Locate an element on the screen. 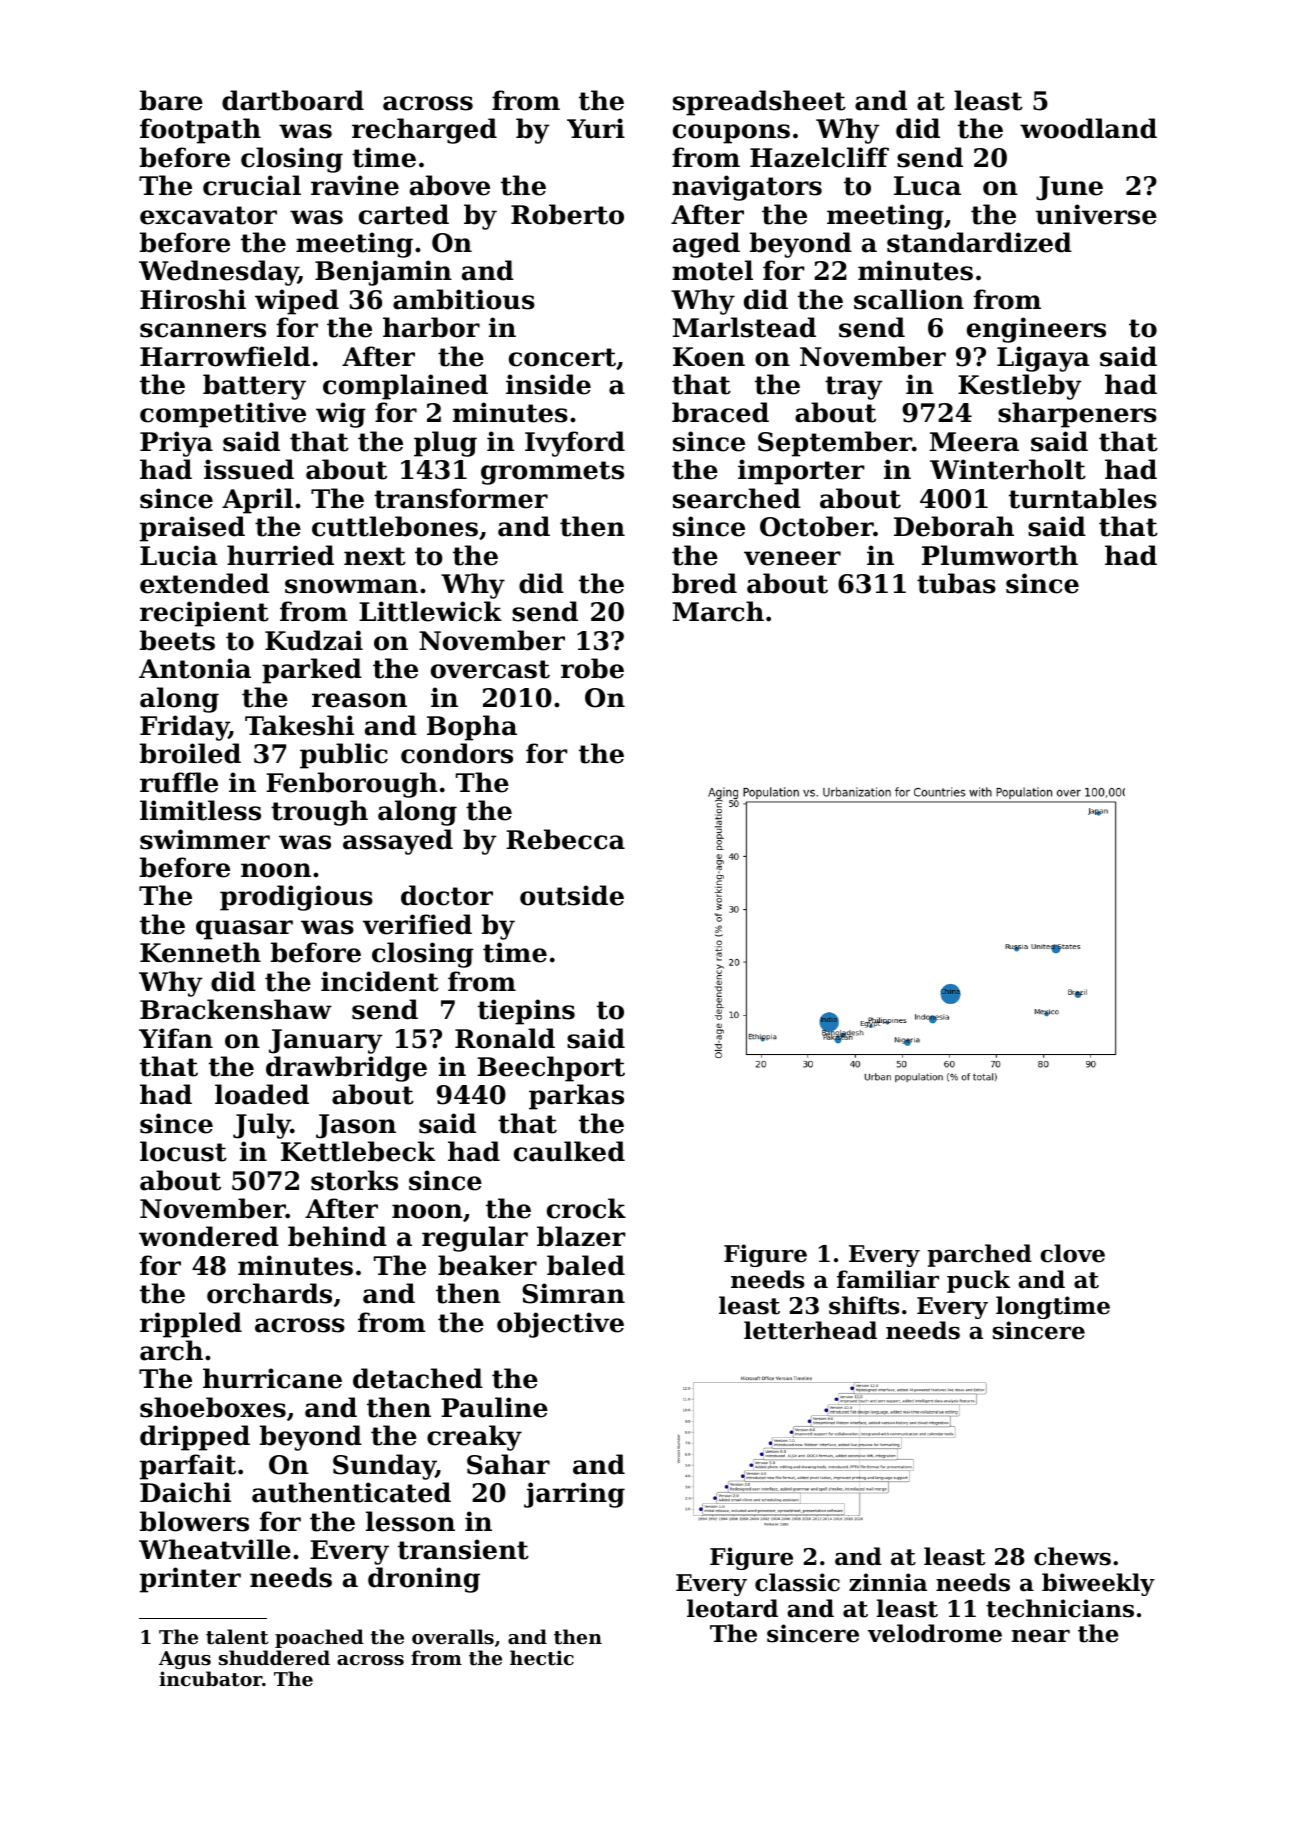  familiar is located at coordinates (888, 1279).
